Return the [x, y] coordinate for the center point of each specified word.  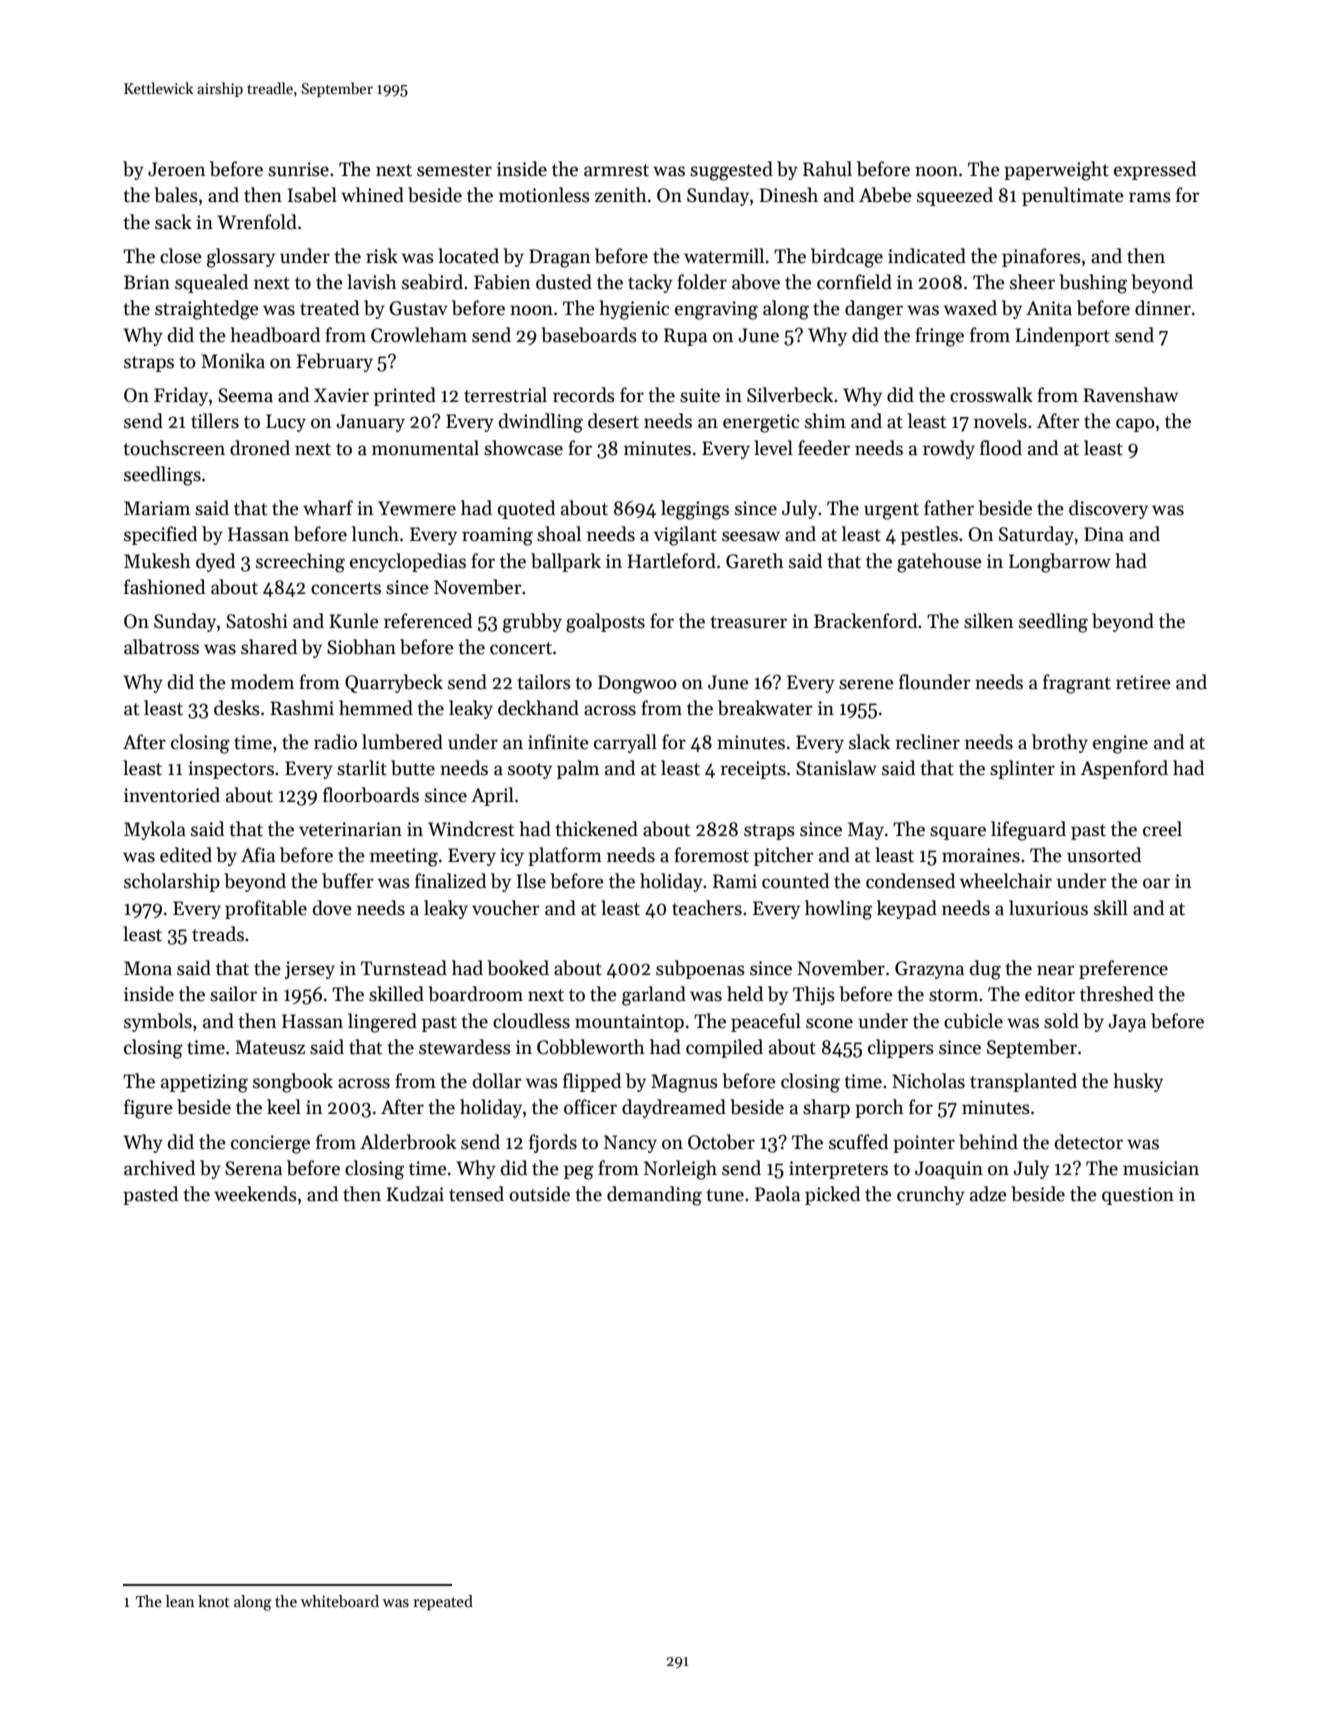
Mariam [157, 508]
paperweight [1056, 171]
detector [1089, 1142]
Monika [233, 361]
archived [159, 1168]
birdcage [847, 258]
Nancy [630, 1144]
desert [613, 421]
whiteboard [340, 1601]
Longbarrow [1060, 563]
